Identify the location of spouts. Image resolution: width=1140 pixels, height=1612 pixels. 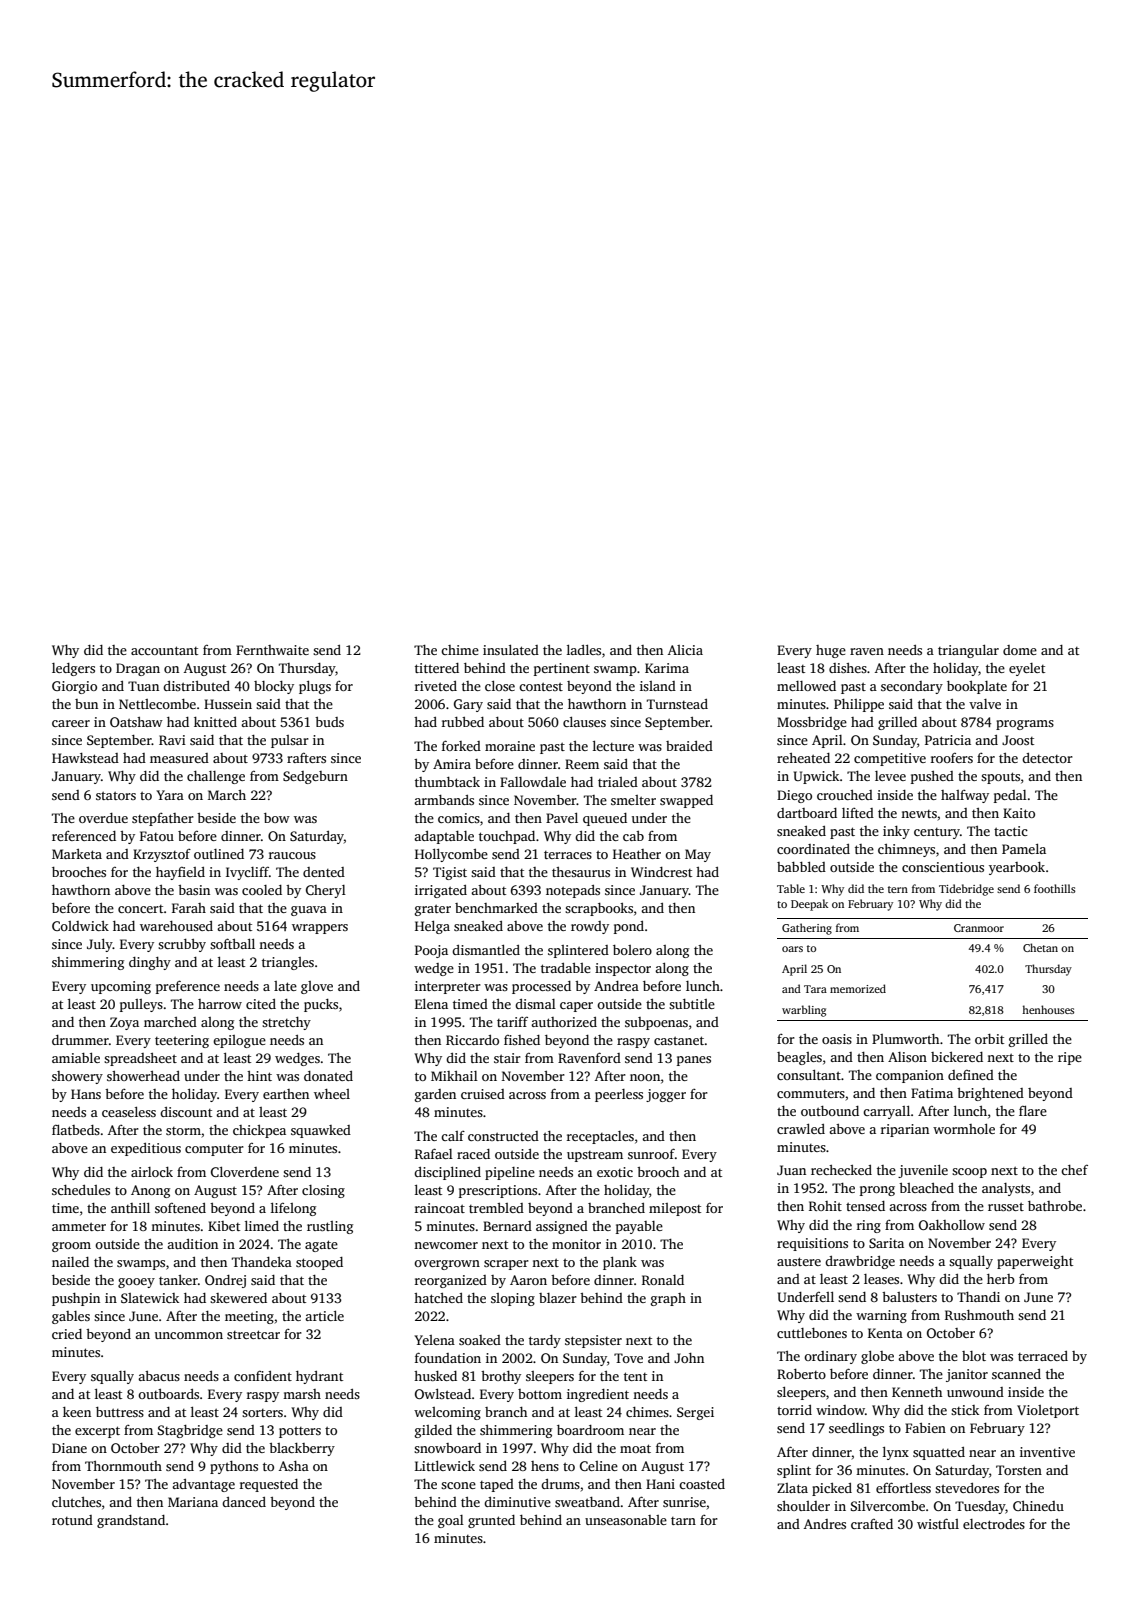
(1000, 778).
